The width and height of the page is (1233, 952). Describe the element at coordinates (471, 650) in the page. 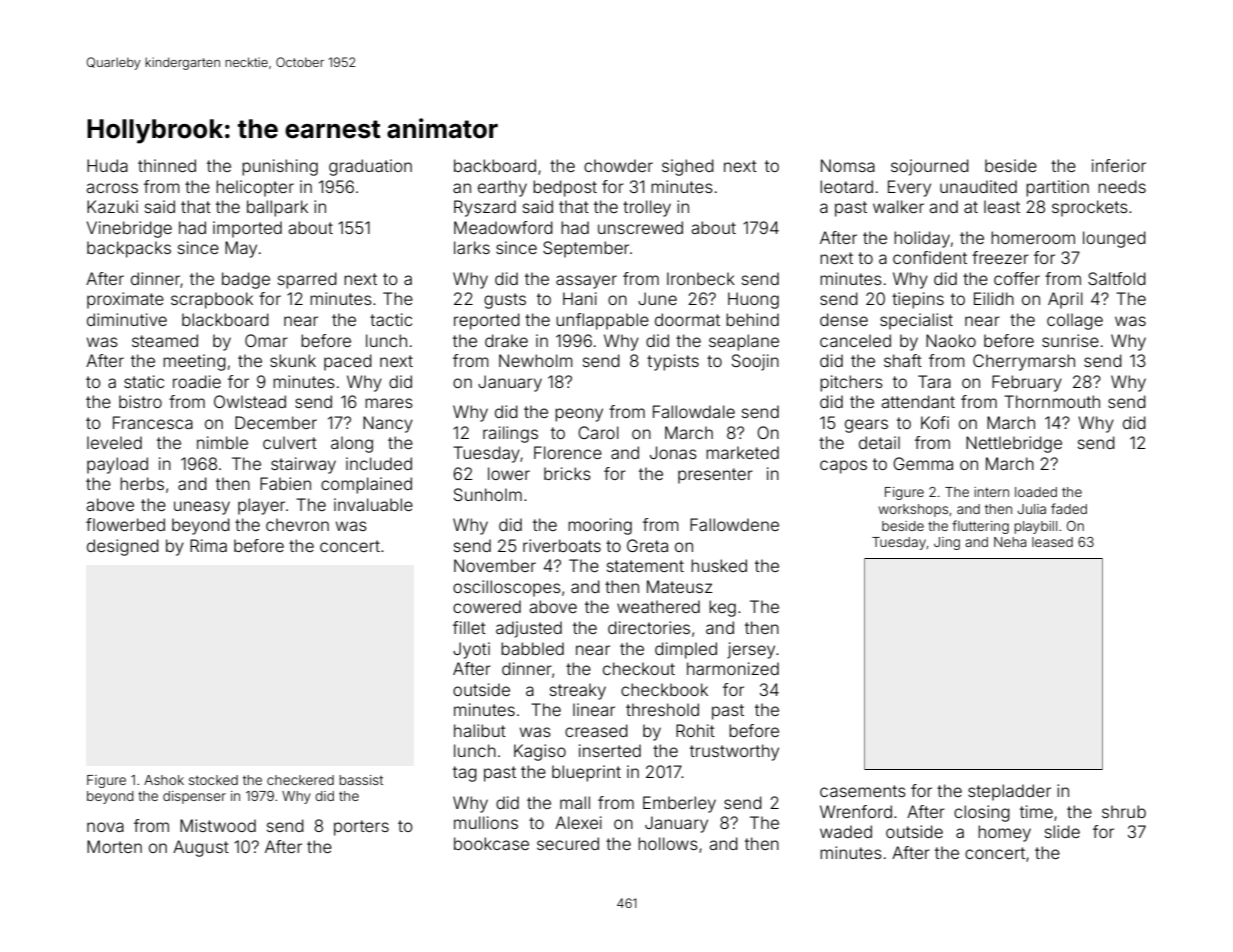

I see `Jyoti` at that location.
